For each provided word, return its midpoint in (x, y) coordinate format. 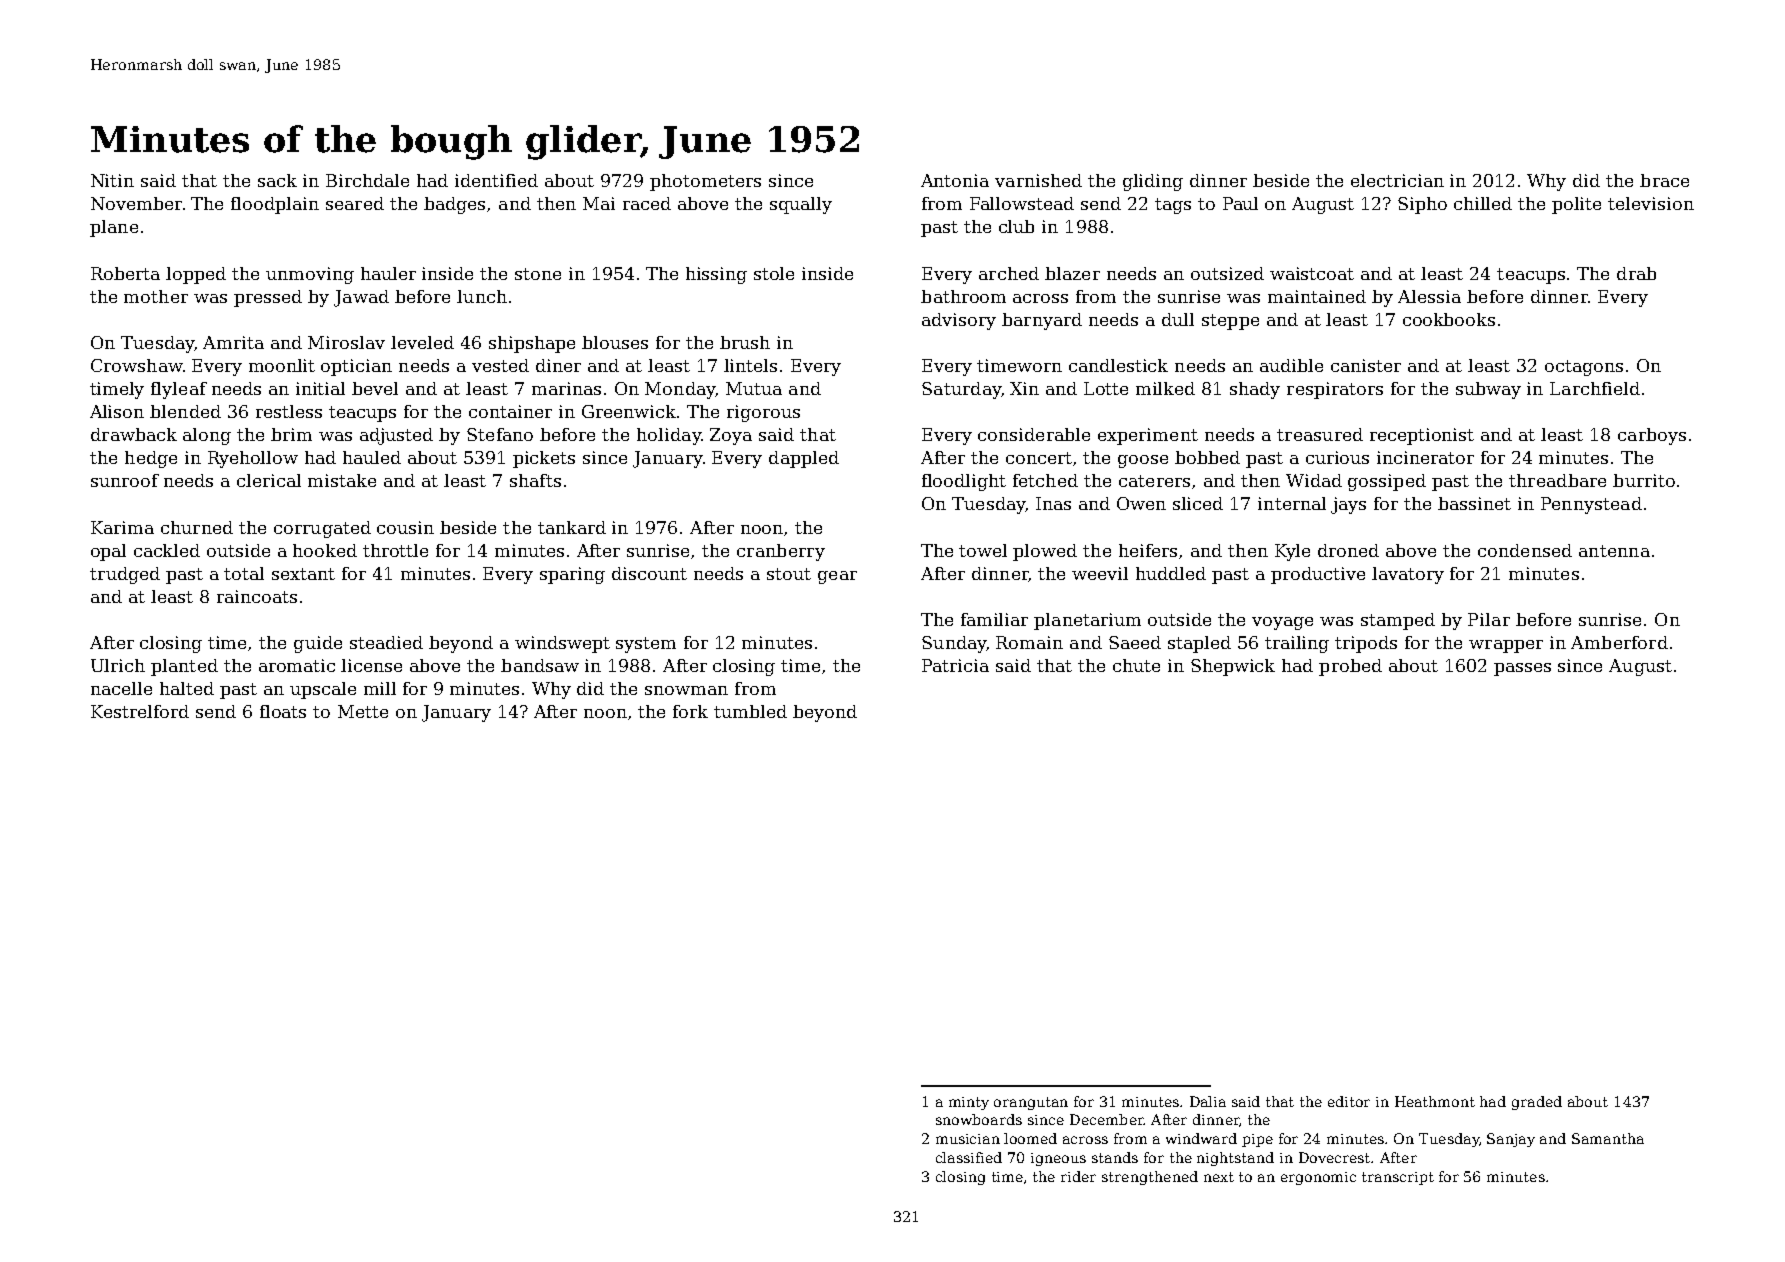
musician (968, 1139)
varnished (1038, 180)
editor (1349, 1101)
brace (1664, 180)
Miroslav (346, 342)
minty (969, 1103)
